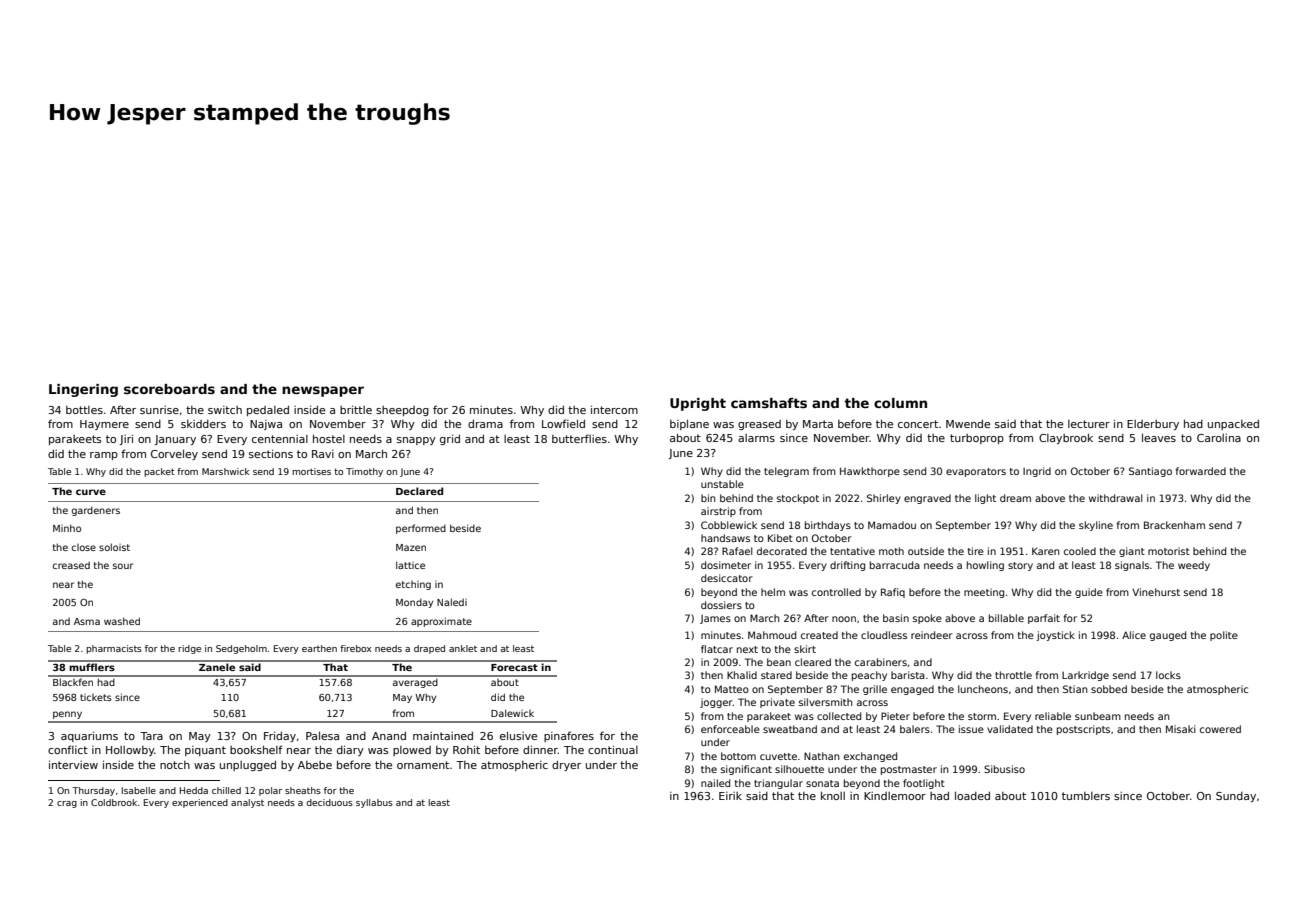  Describe the element at coordinates (104, 425) in the document. I see `Haymere` at that location.
